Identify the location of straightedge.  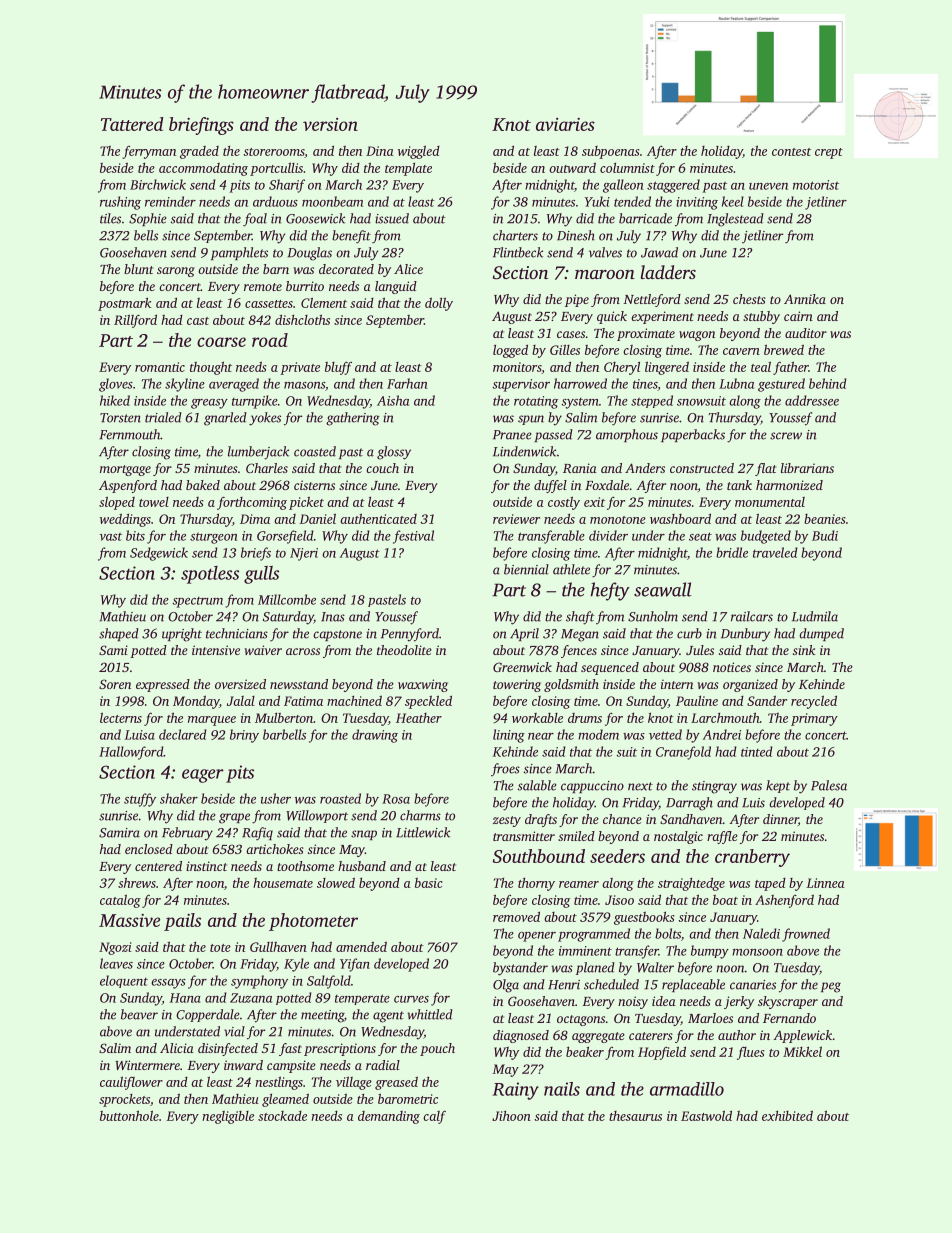
(691, 884).
